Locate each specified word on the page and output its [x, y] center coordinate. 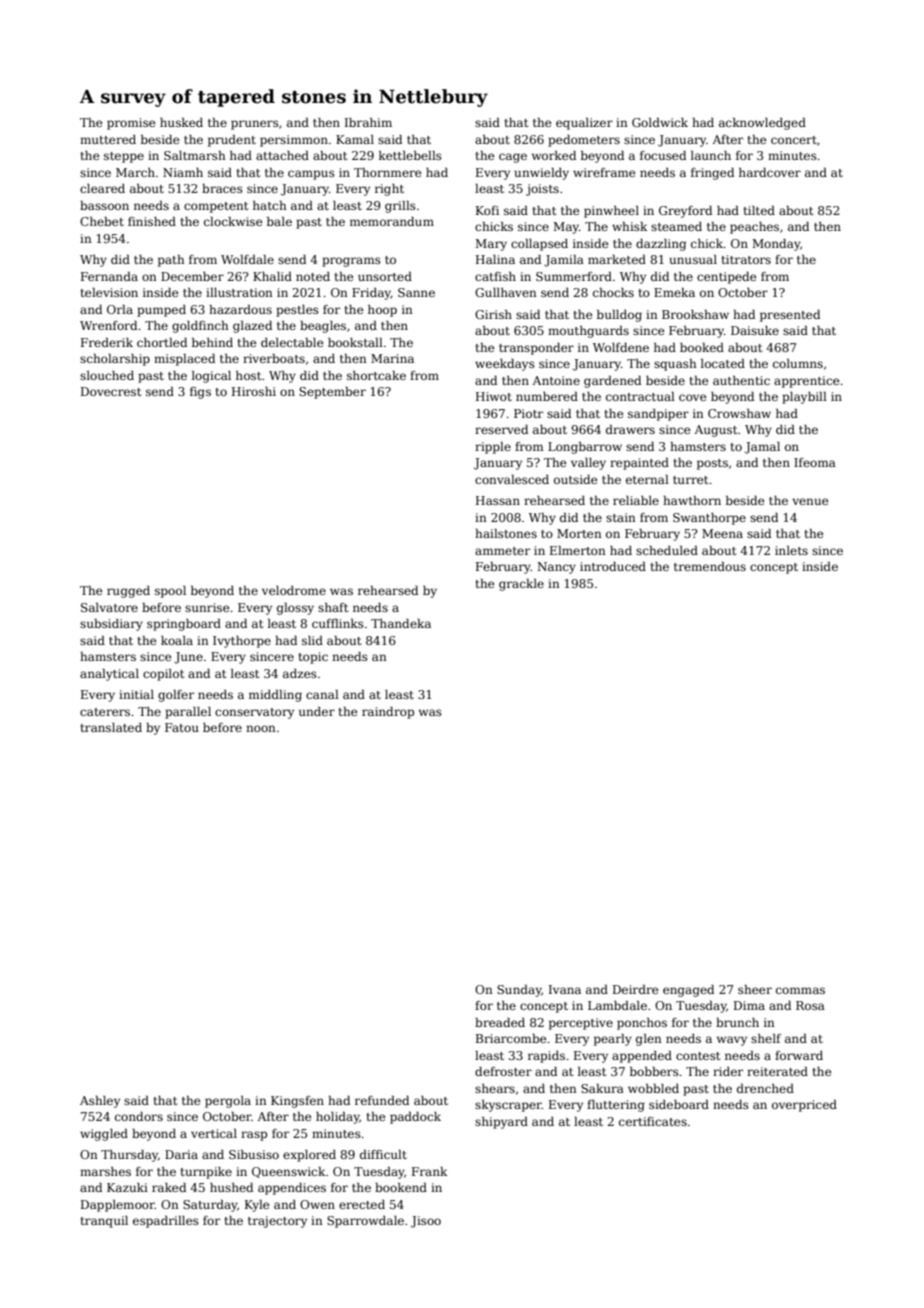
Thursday [129, 1156]
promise [131, 124]
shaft [333, 607]
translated [111, 727]
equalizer [584, 124]
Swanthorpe [709, 519]
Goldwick [660, 122]
